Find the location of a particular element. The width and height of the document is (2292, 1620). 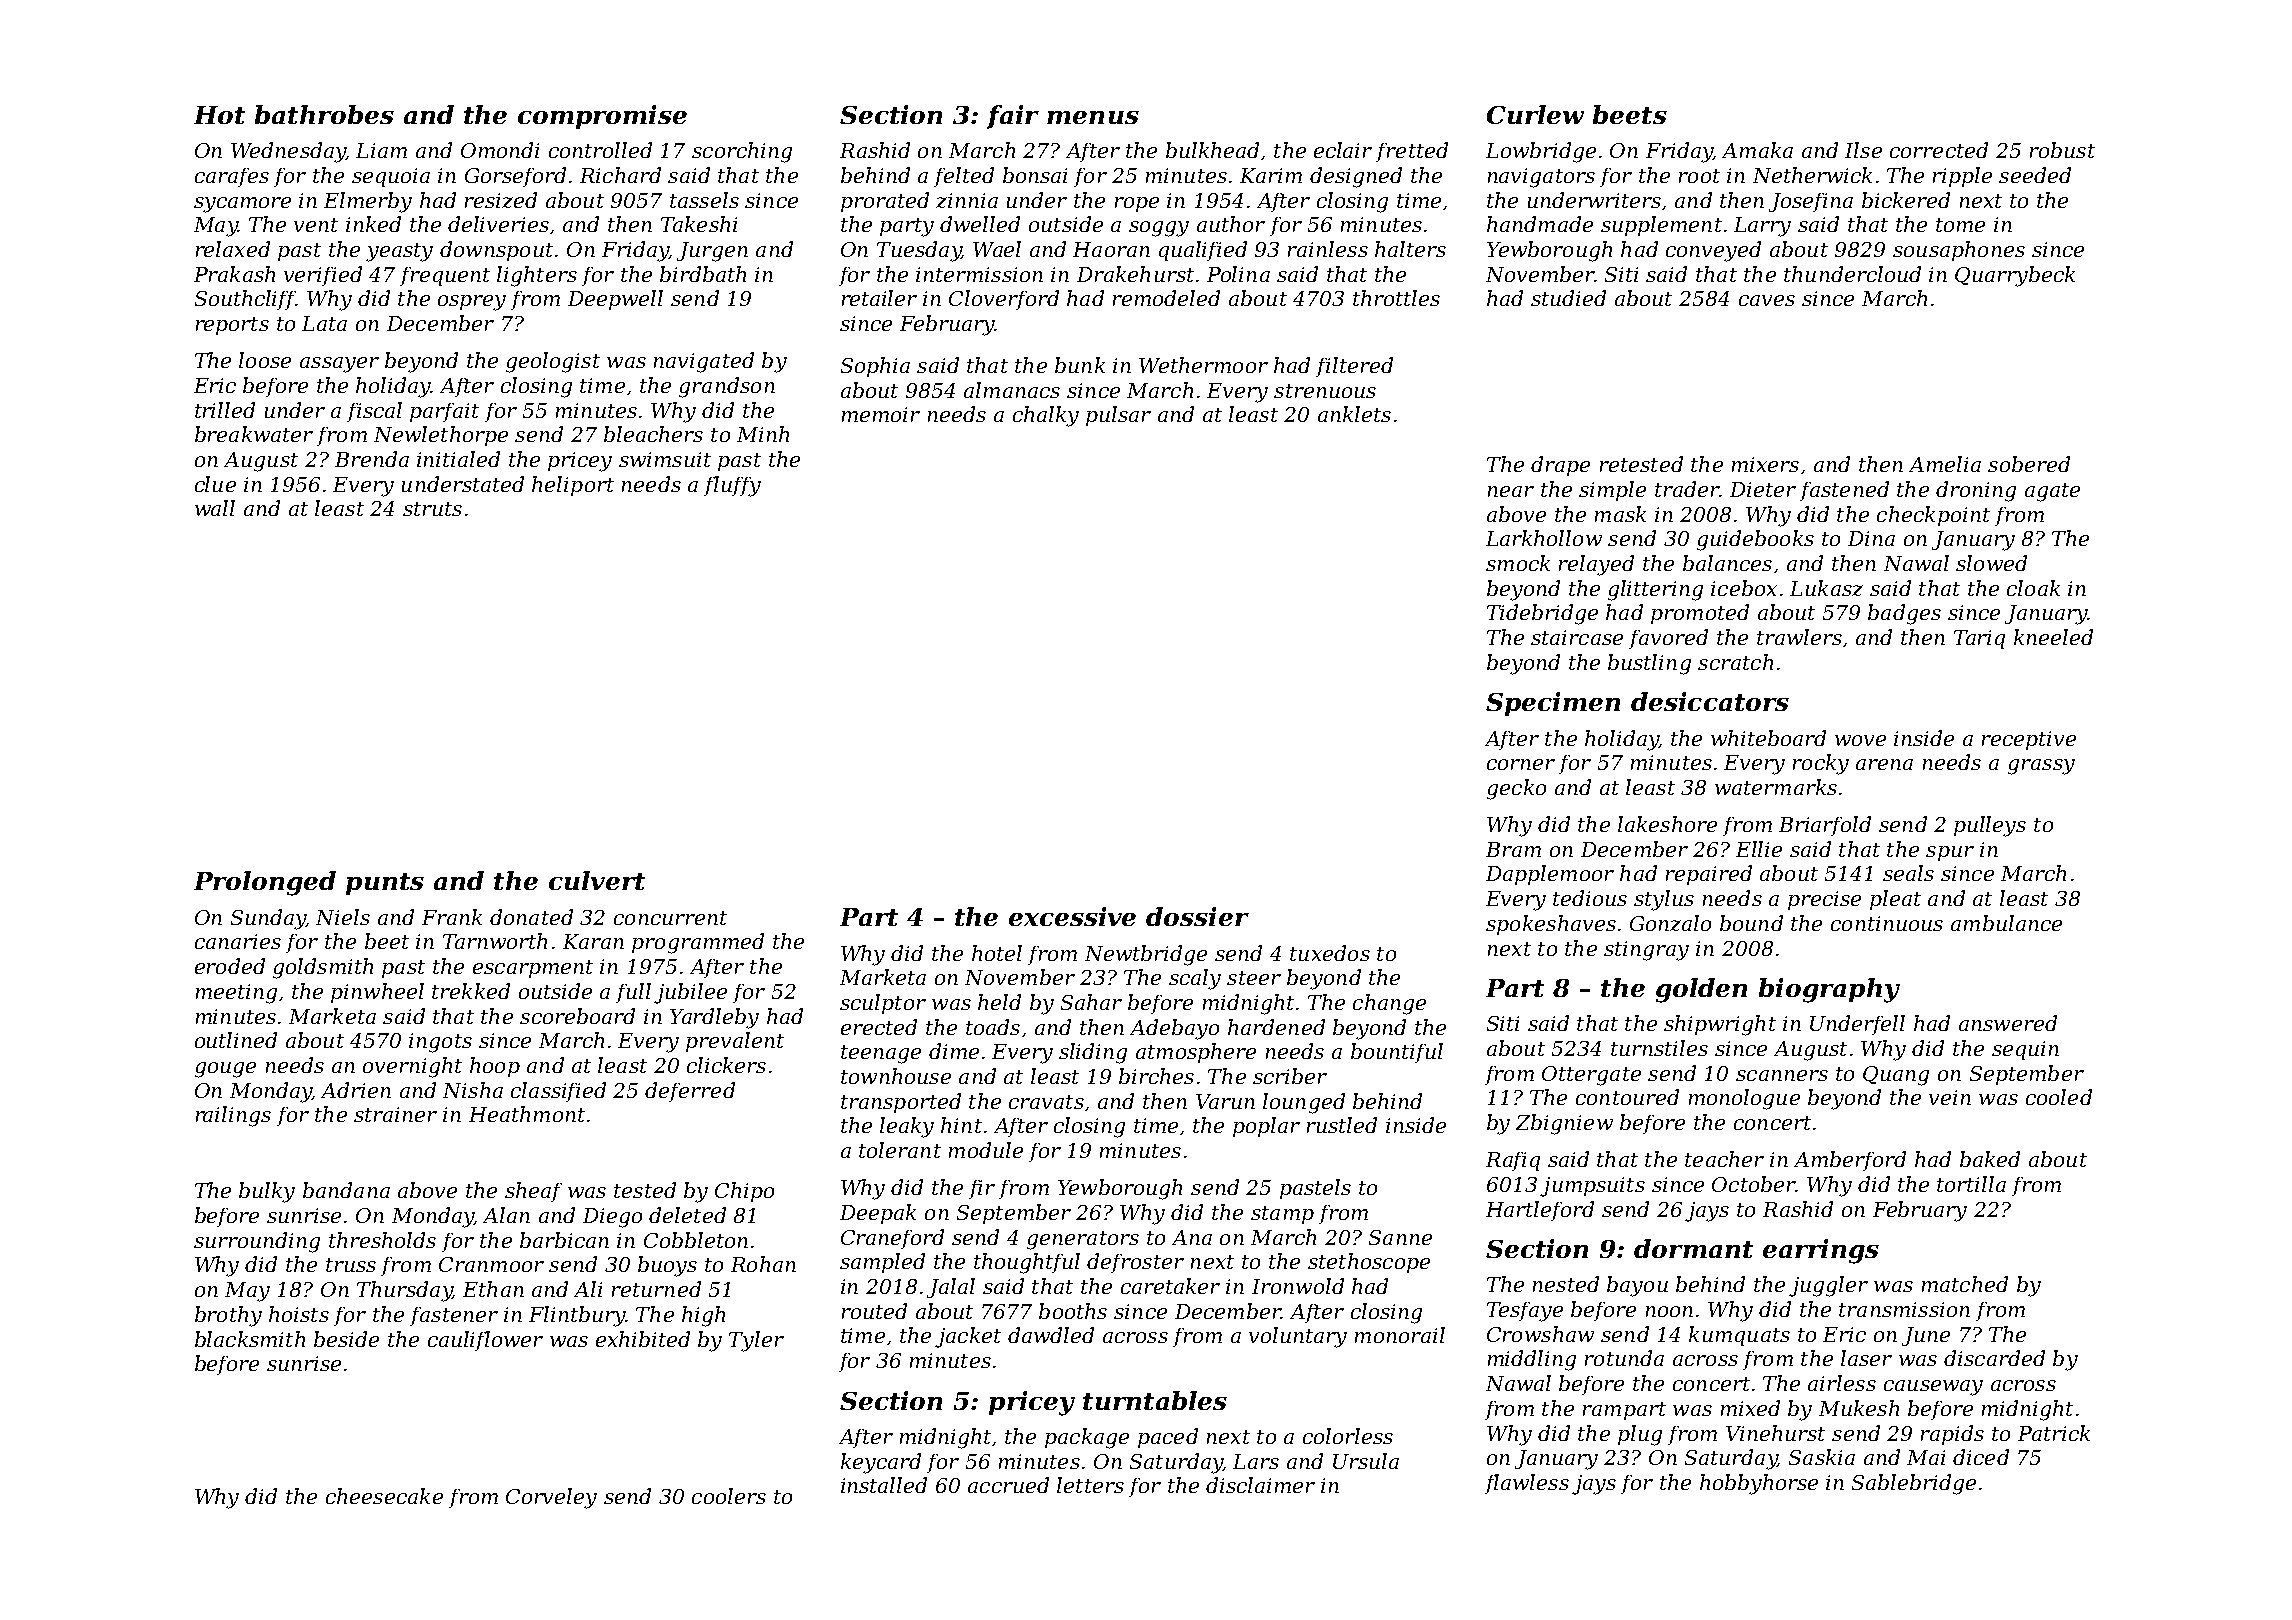

scorching is located at coordinates (742, 152).
